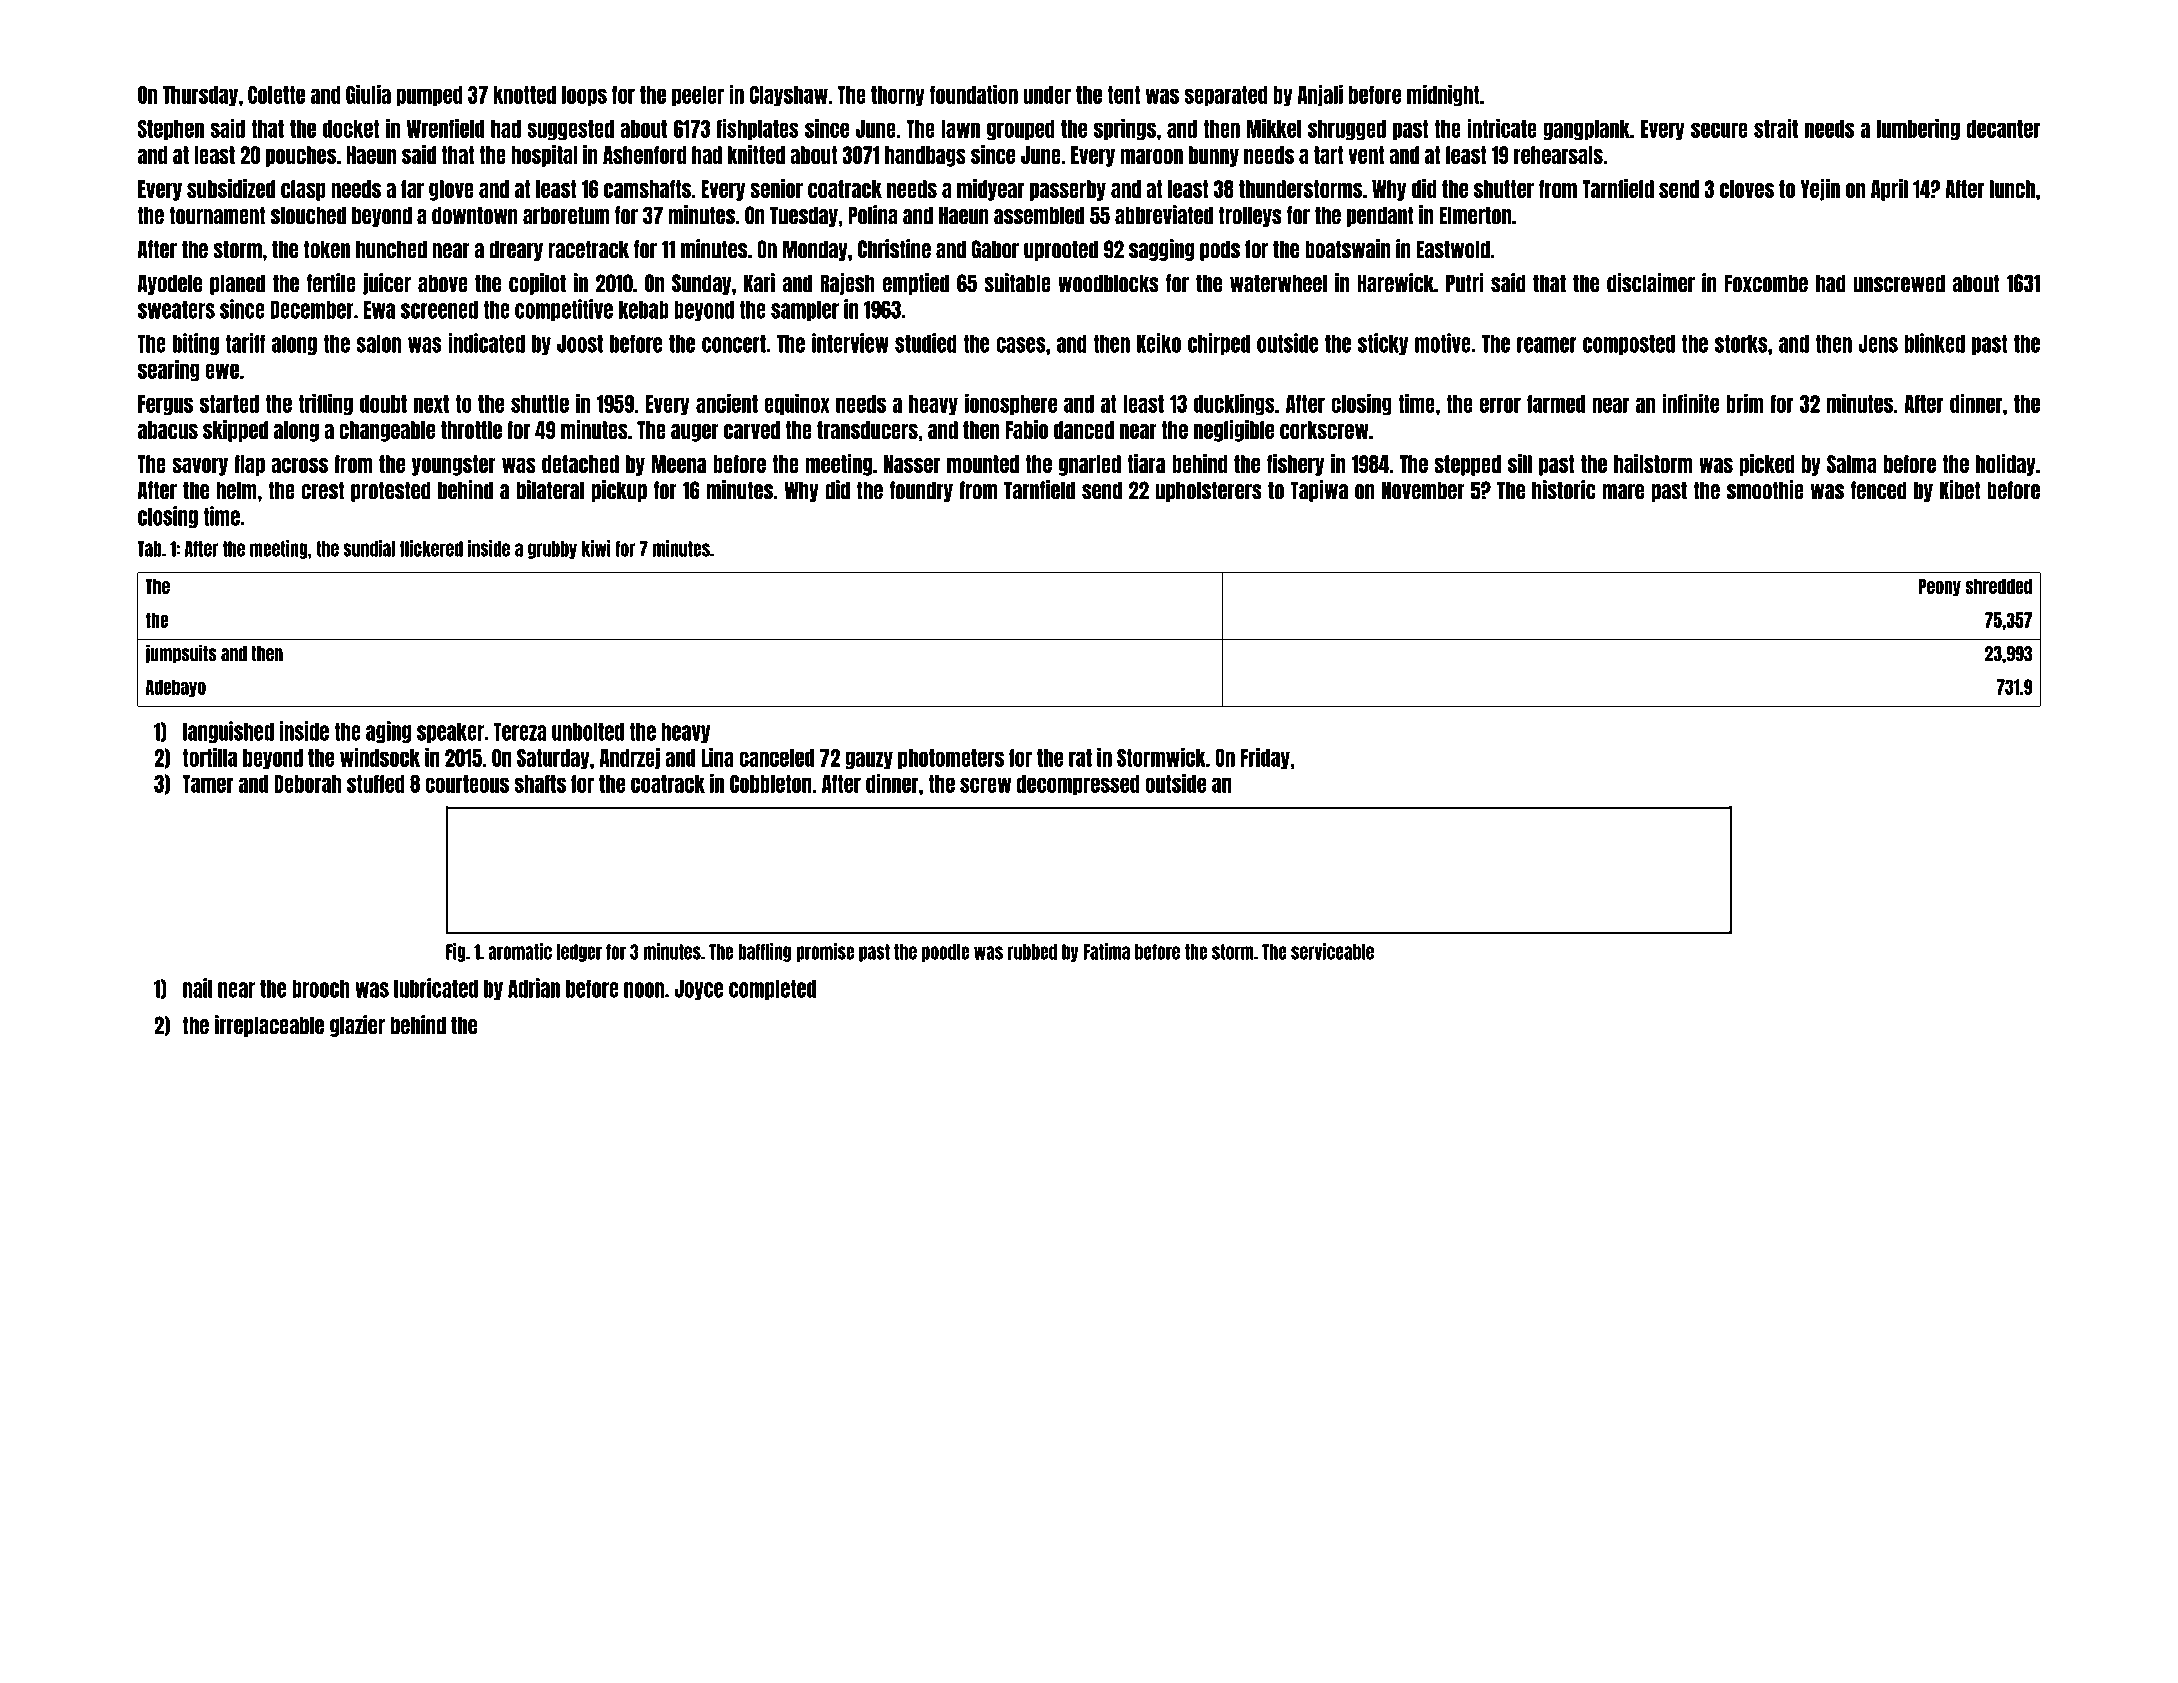 Image resolution: width=2178 pixels, height=1683 pixels. Describe the element at coordinates (1159, 343) in the page. I see `Keiko` at that location.
